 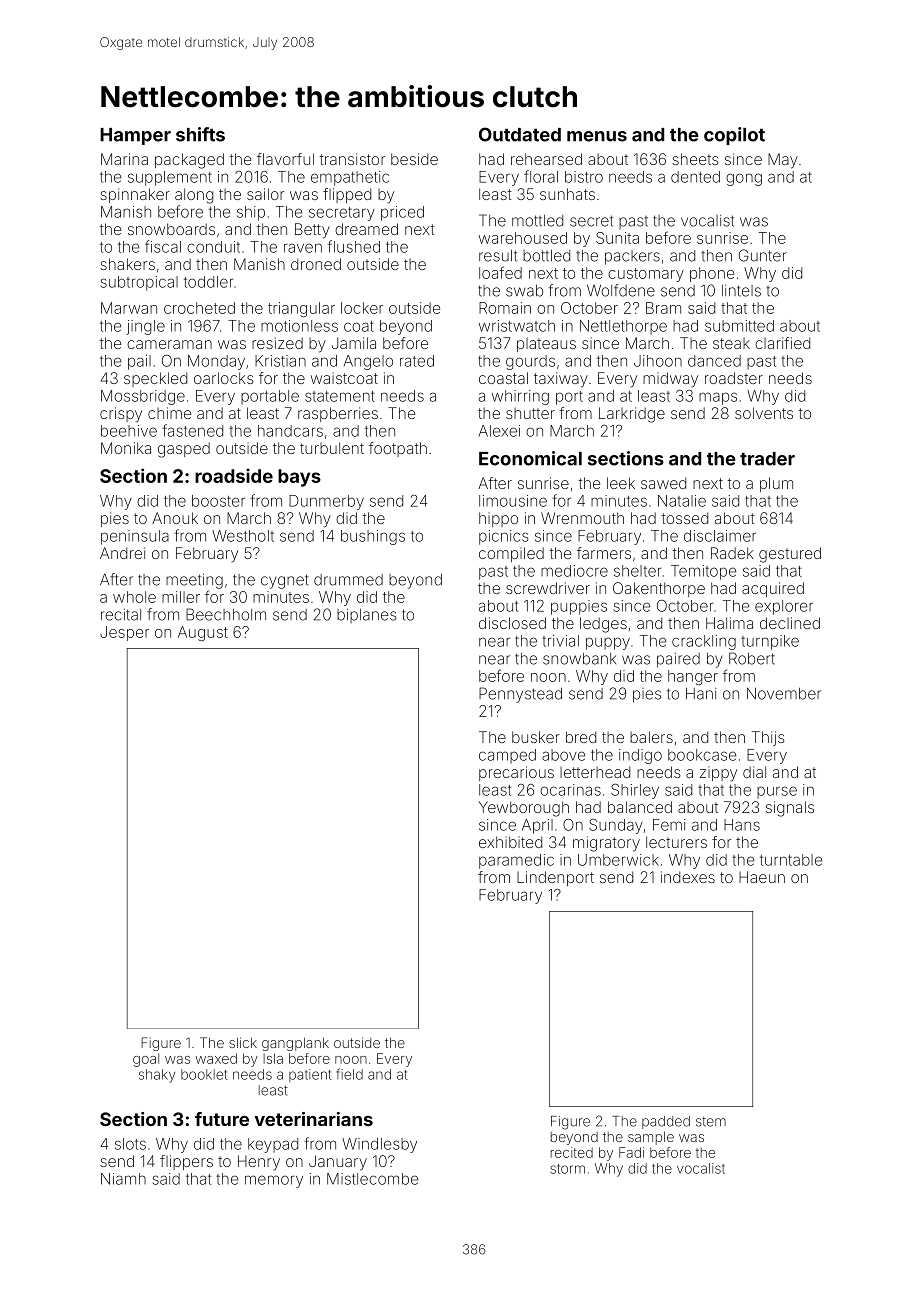 I want to click on bistro, so click(x=584, y=177).
